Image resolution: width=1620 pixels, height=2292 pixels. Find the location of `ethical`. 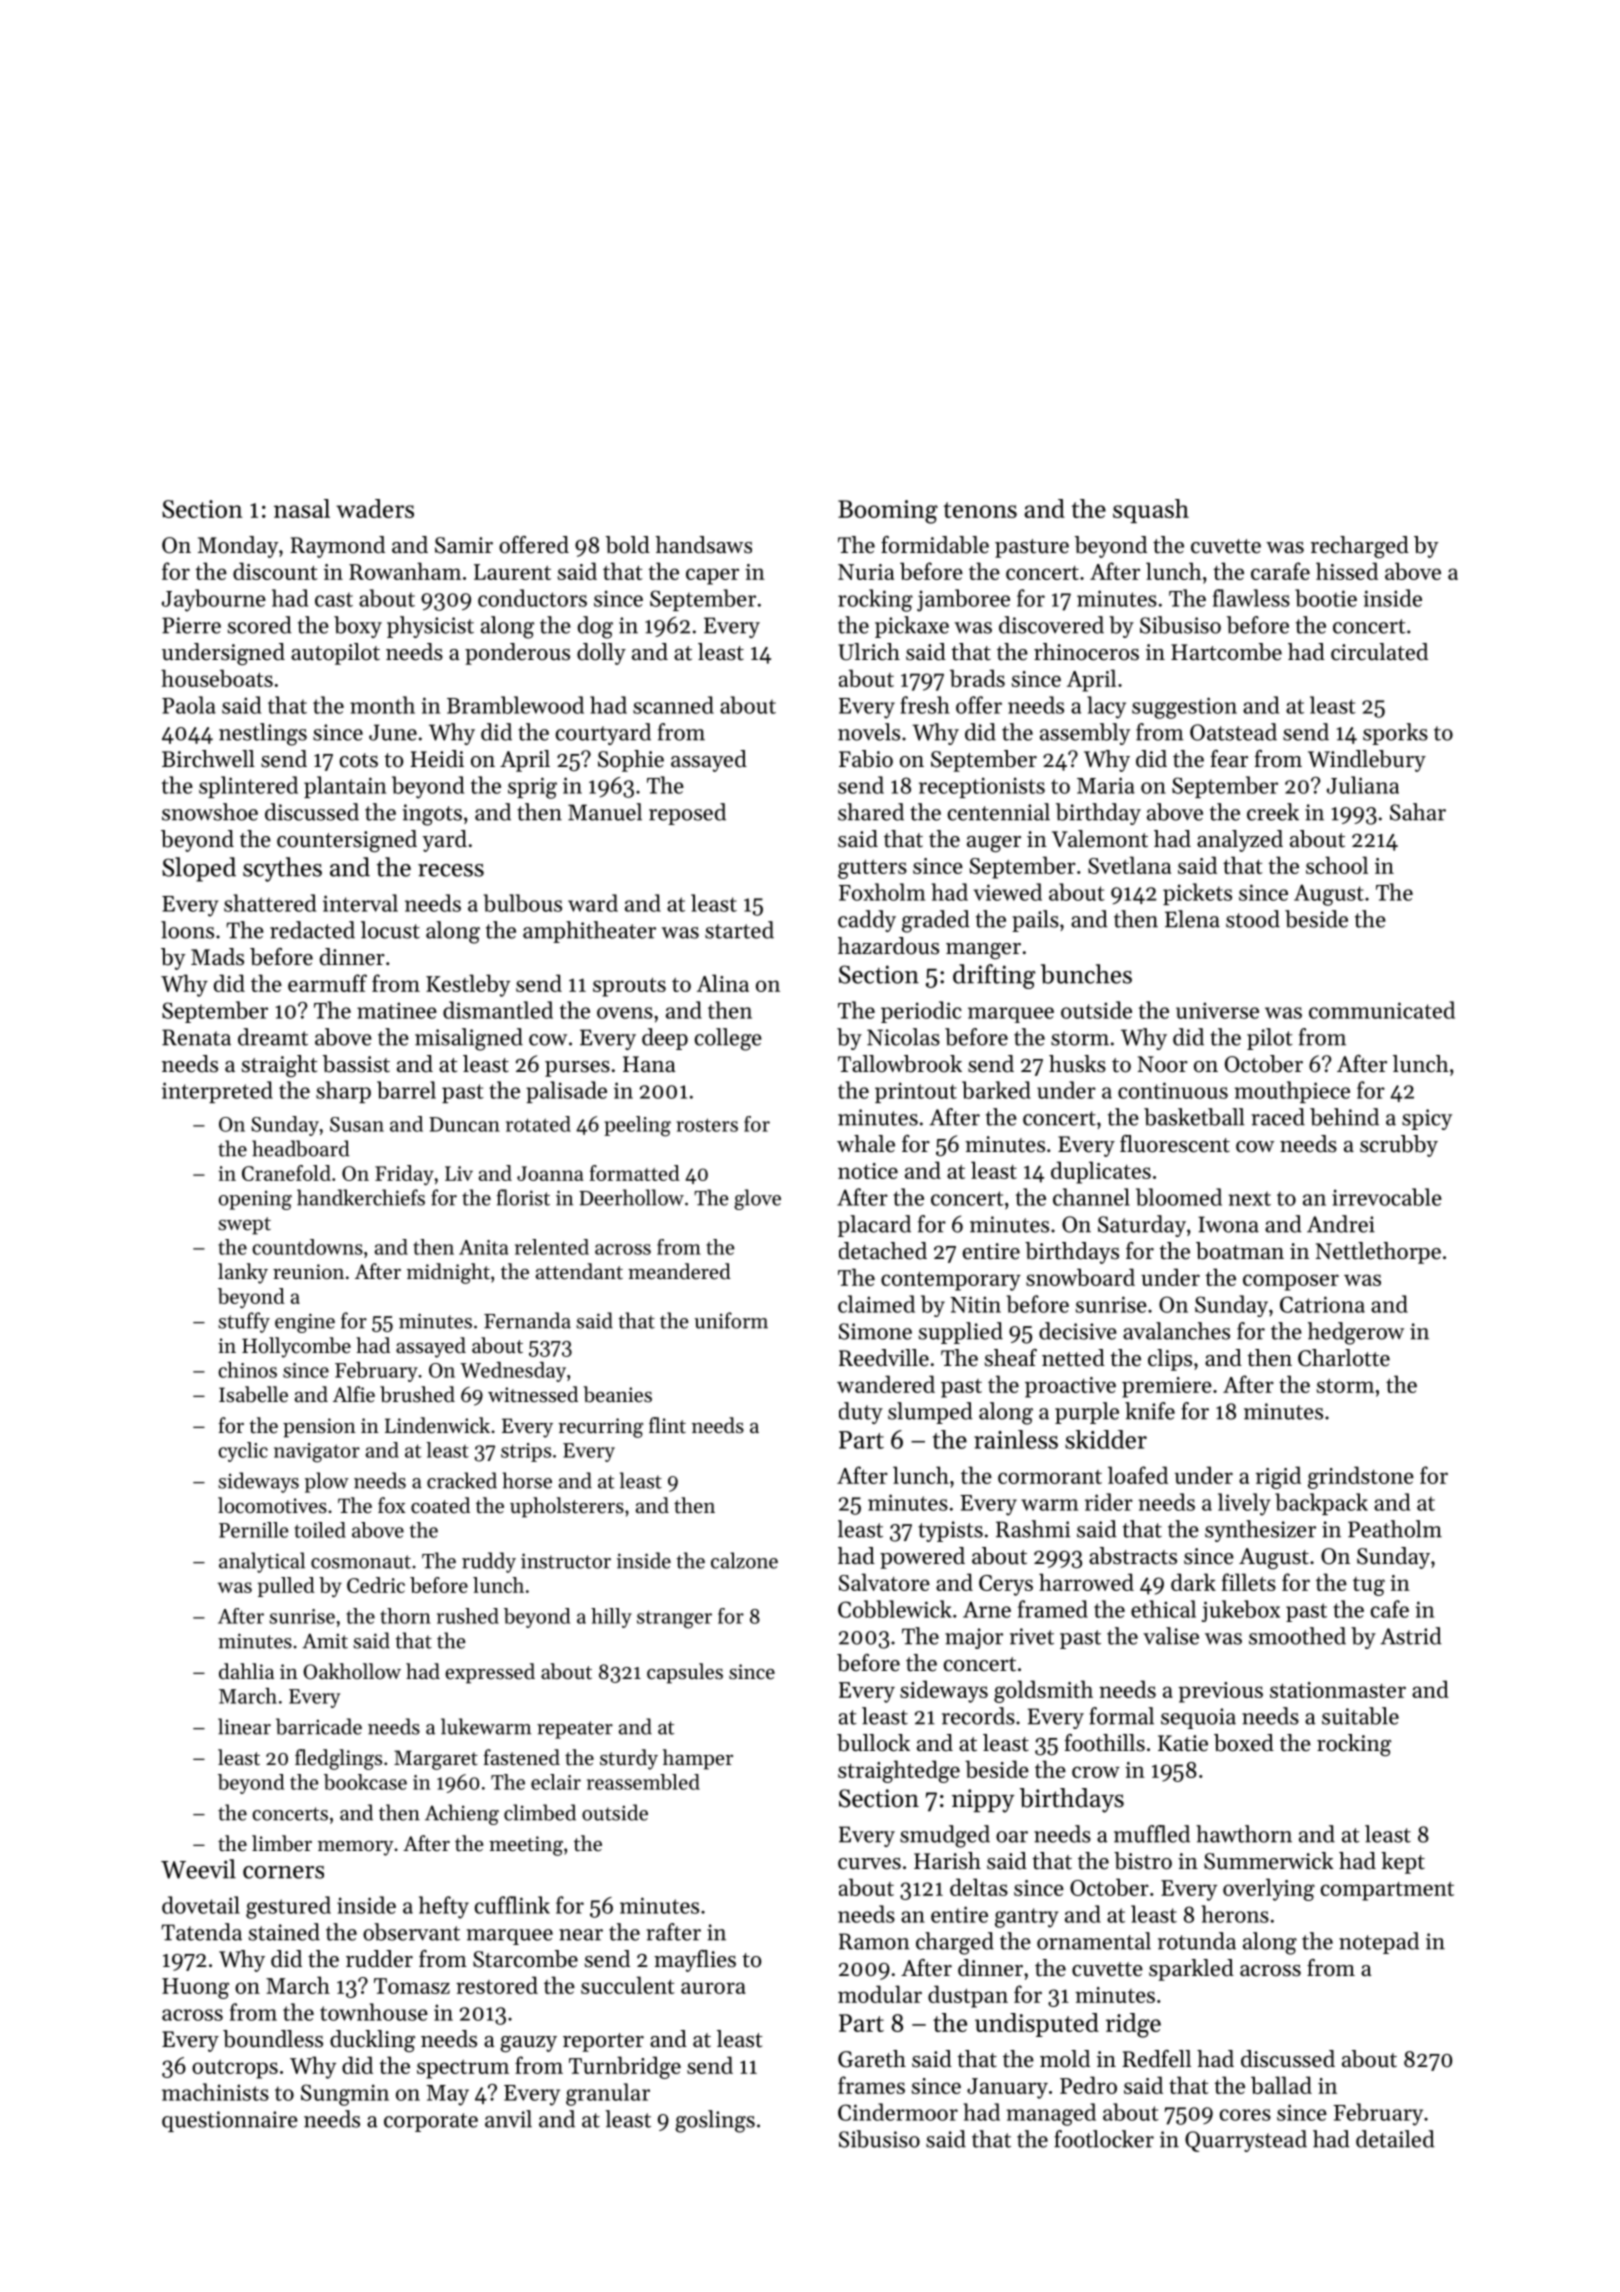

ethical is located at coordinates (1163, 1609).
